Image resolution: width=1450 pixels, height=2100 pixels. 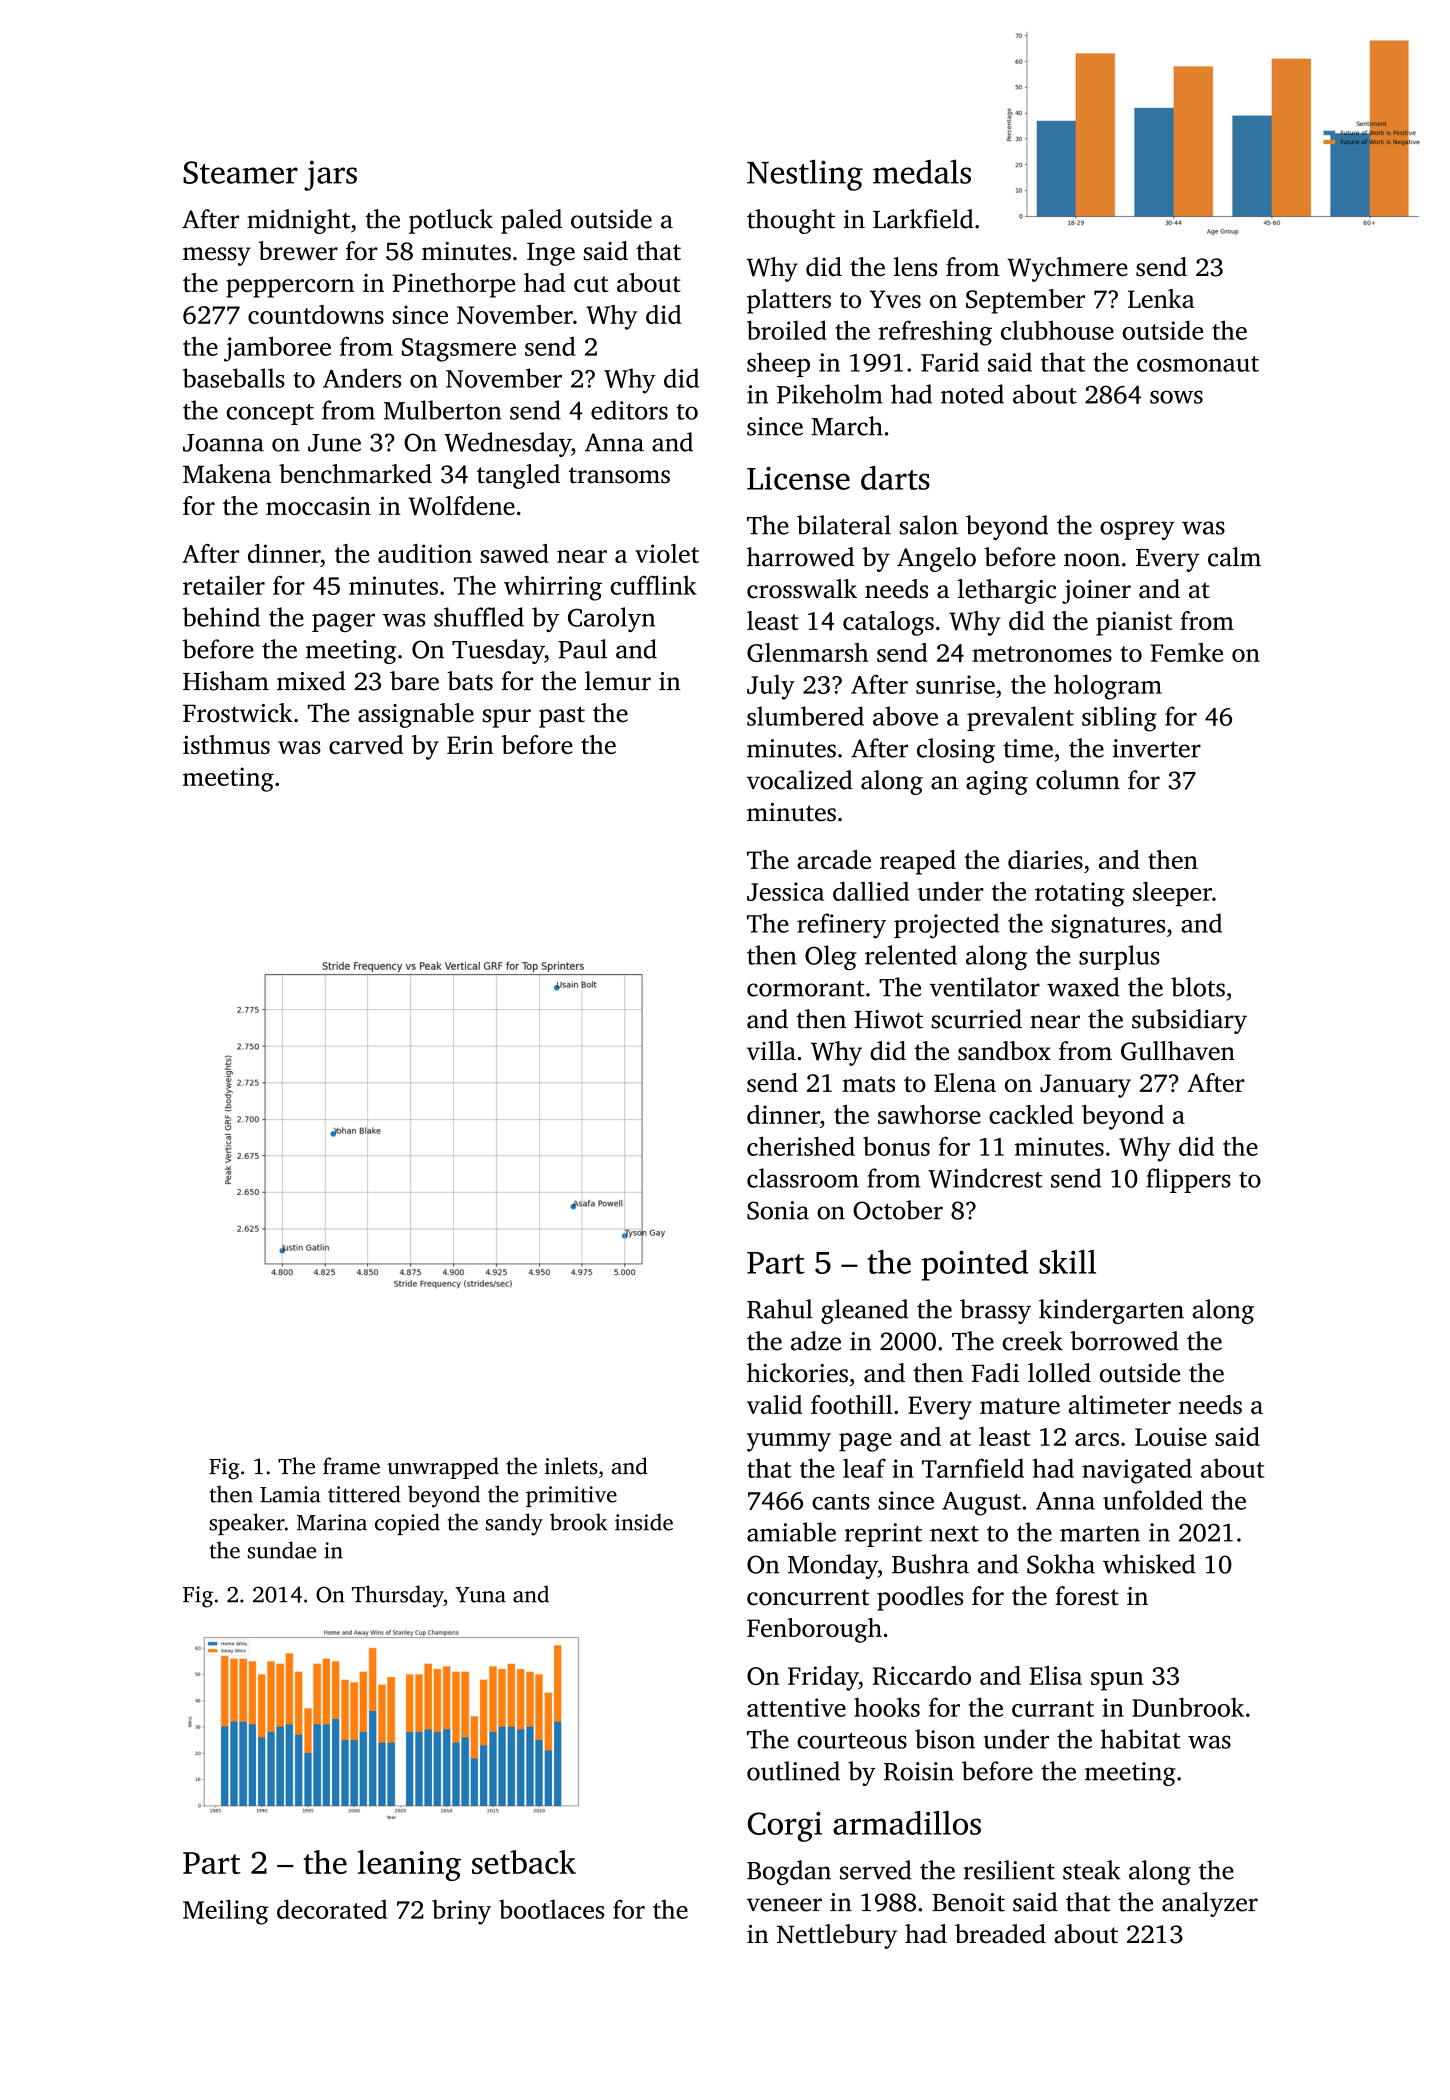 I want to click on veneer, so click(x=784, y=1905).
